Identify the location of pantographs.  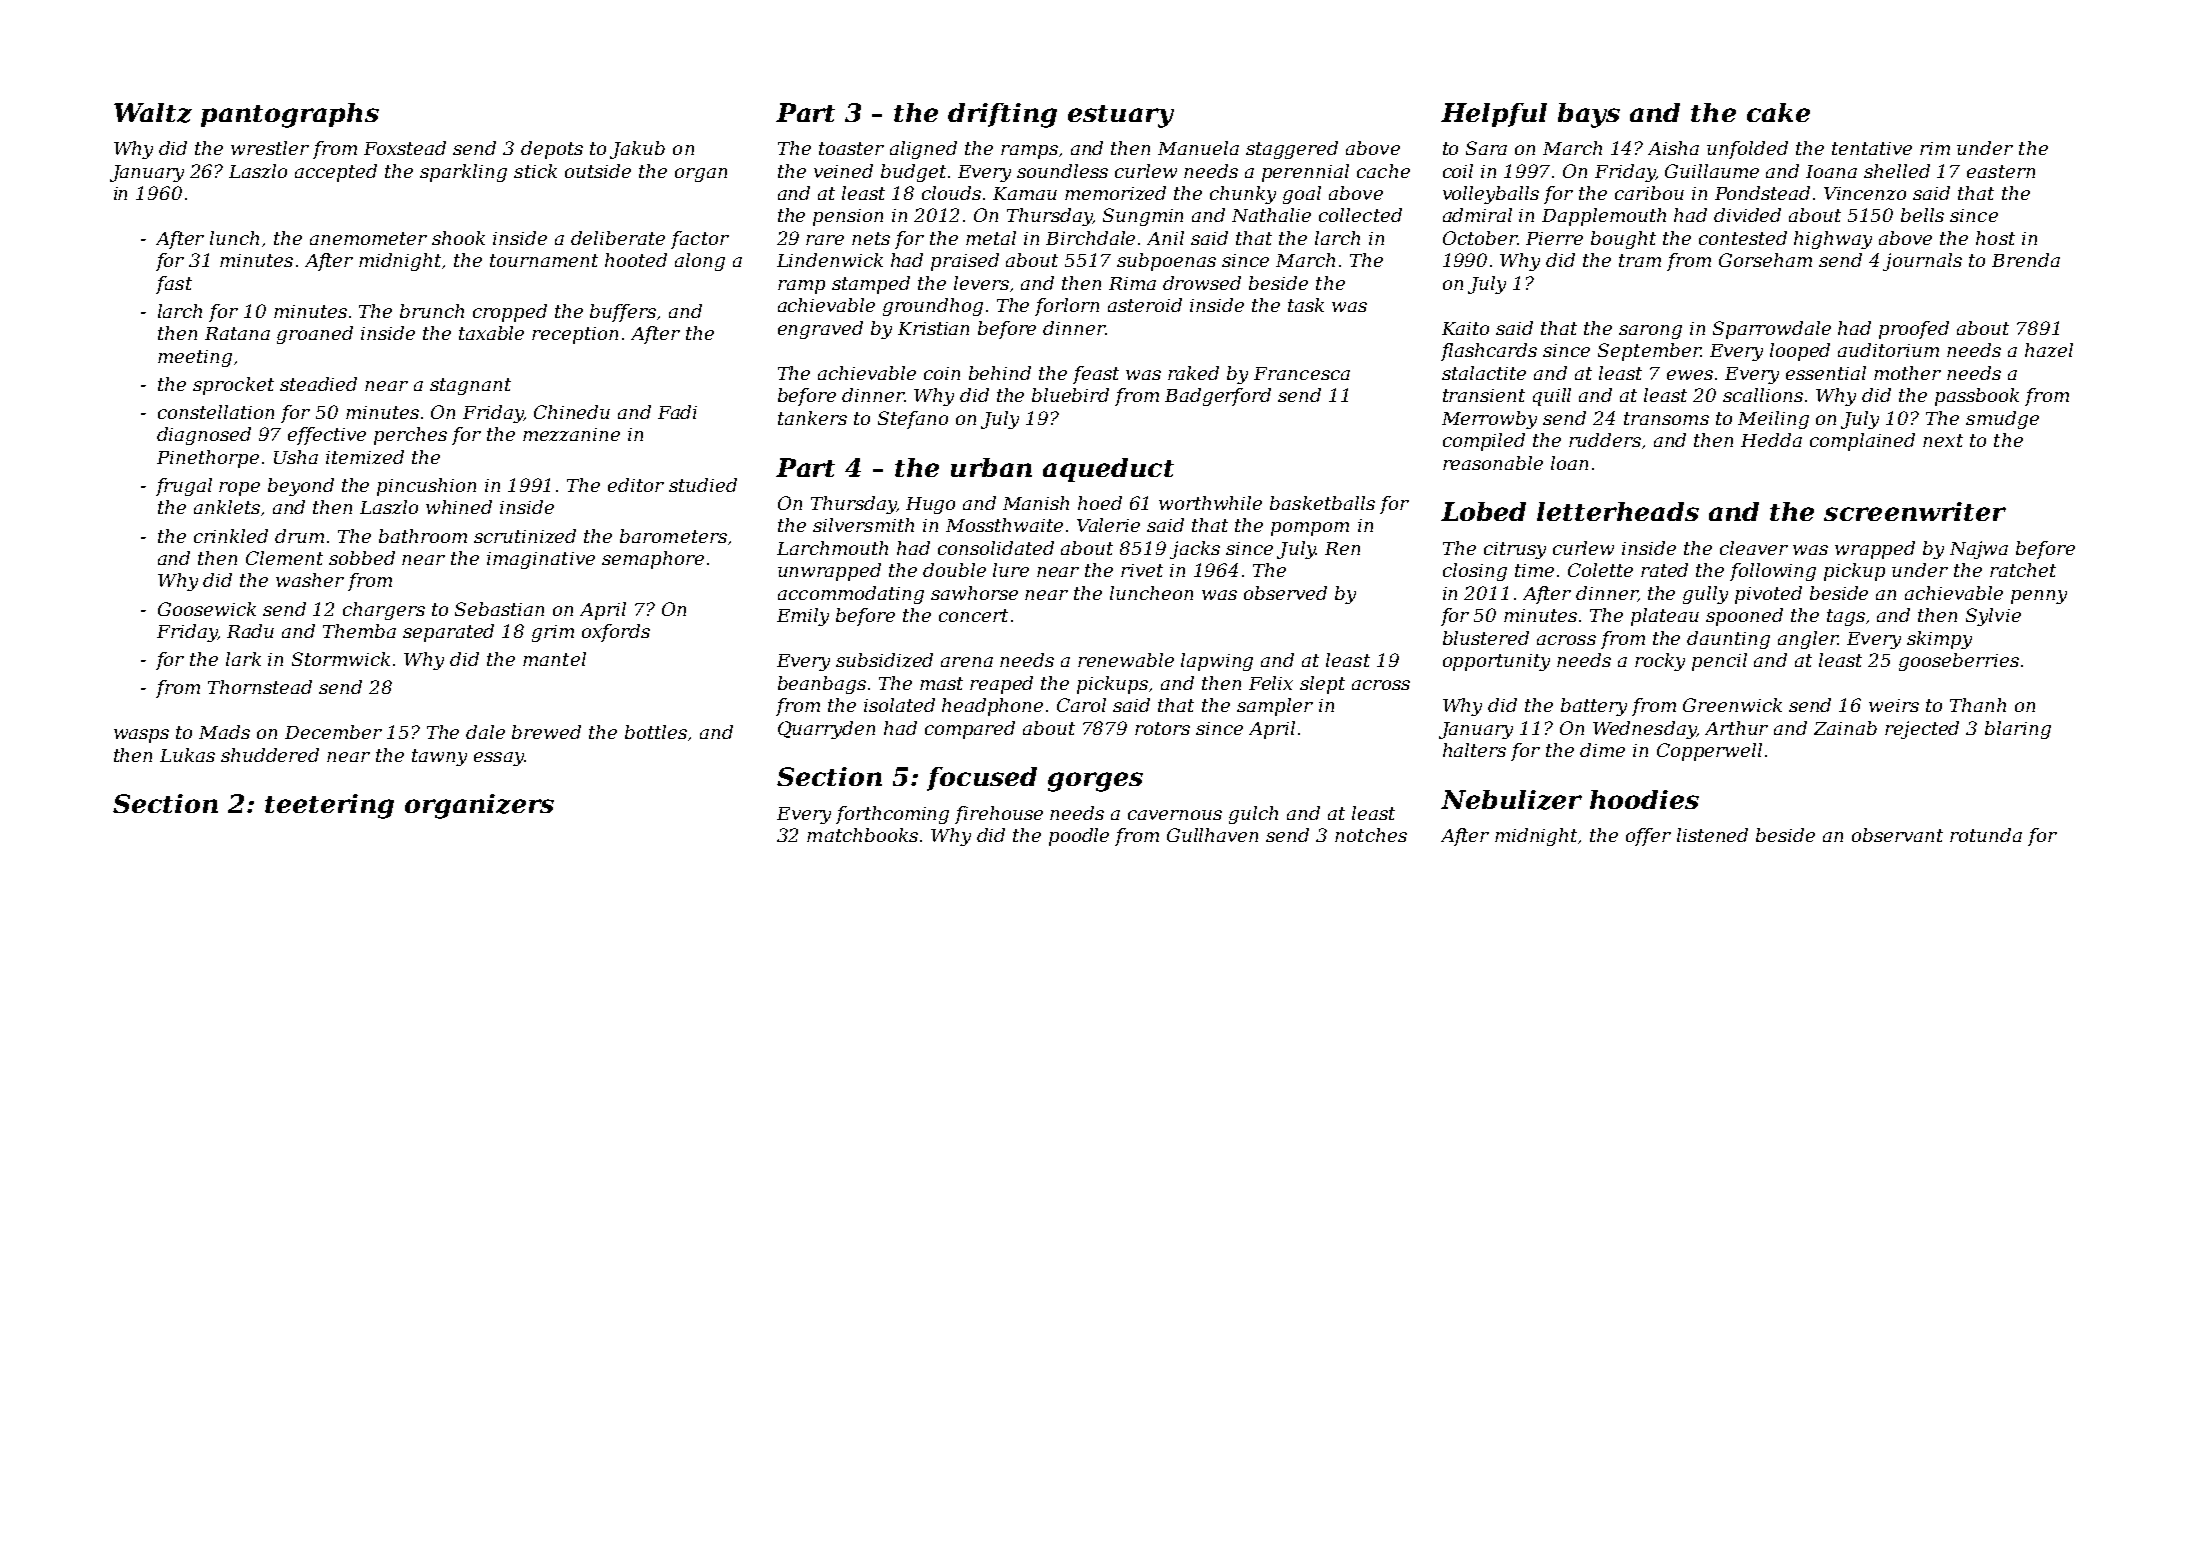
(290, 115).
